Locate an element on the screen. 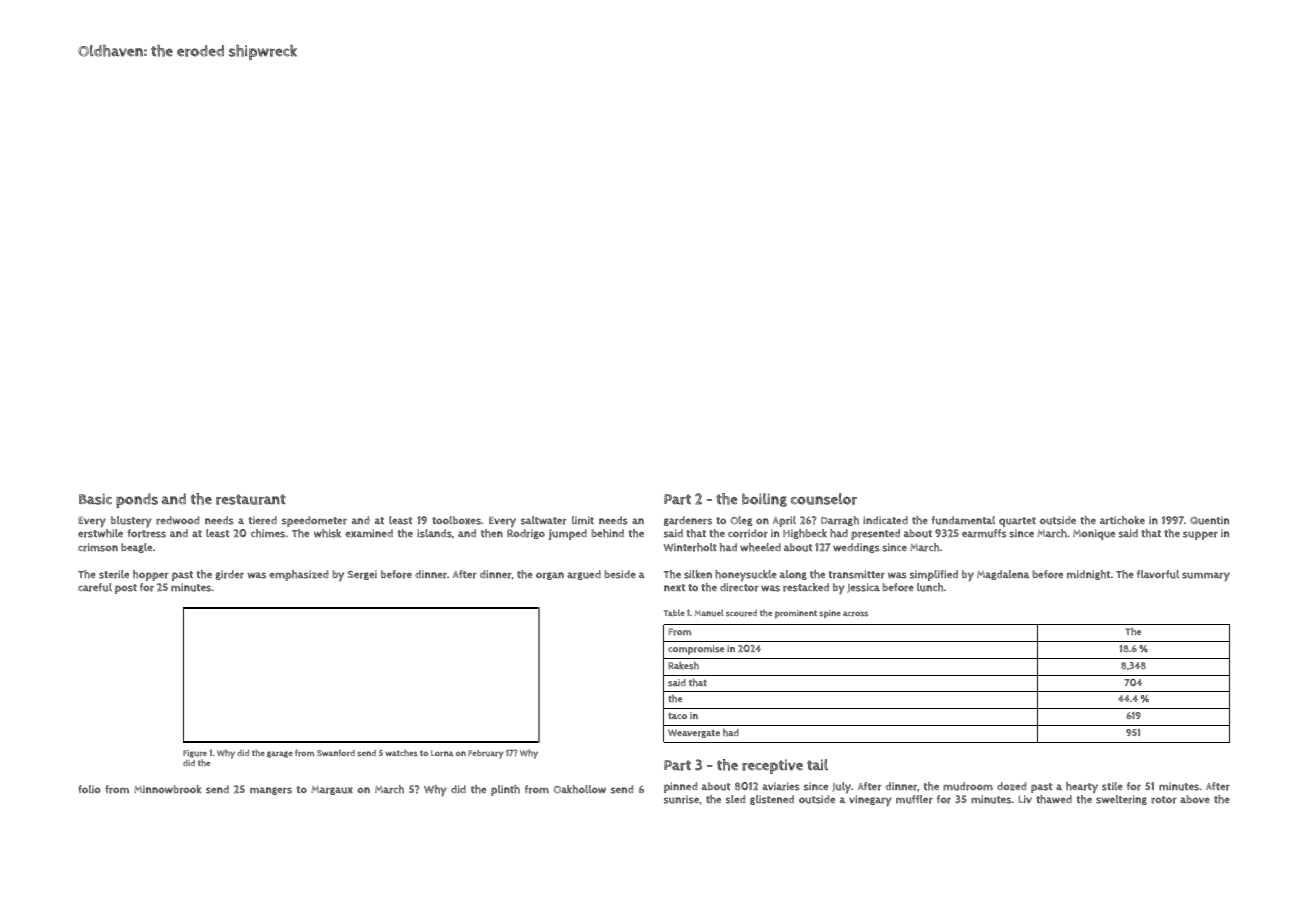 The height and width of the screenshot is (924, 1308). above is located at coordinates (1195, 799).
